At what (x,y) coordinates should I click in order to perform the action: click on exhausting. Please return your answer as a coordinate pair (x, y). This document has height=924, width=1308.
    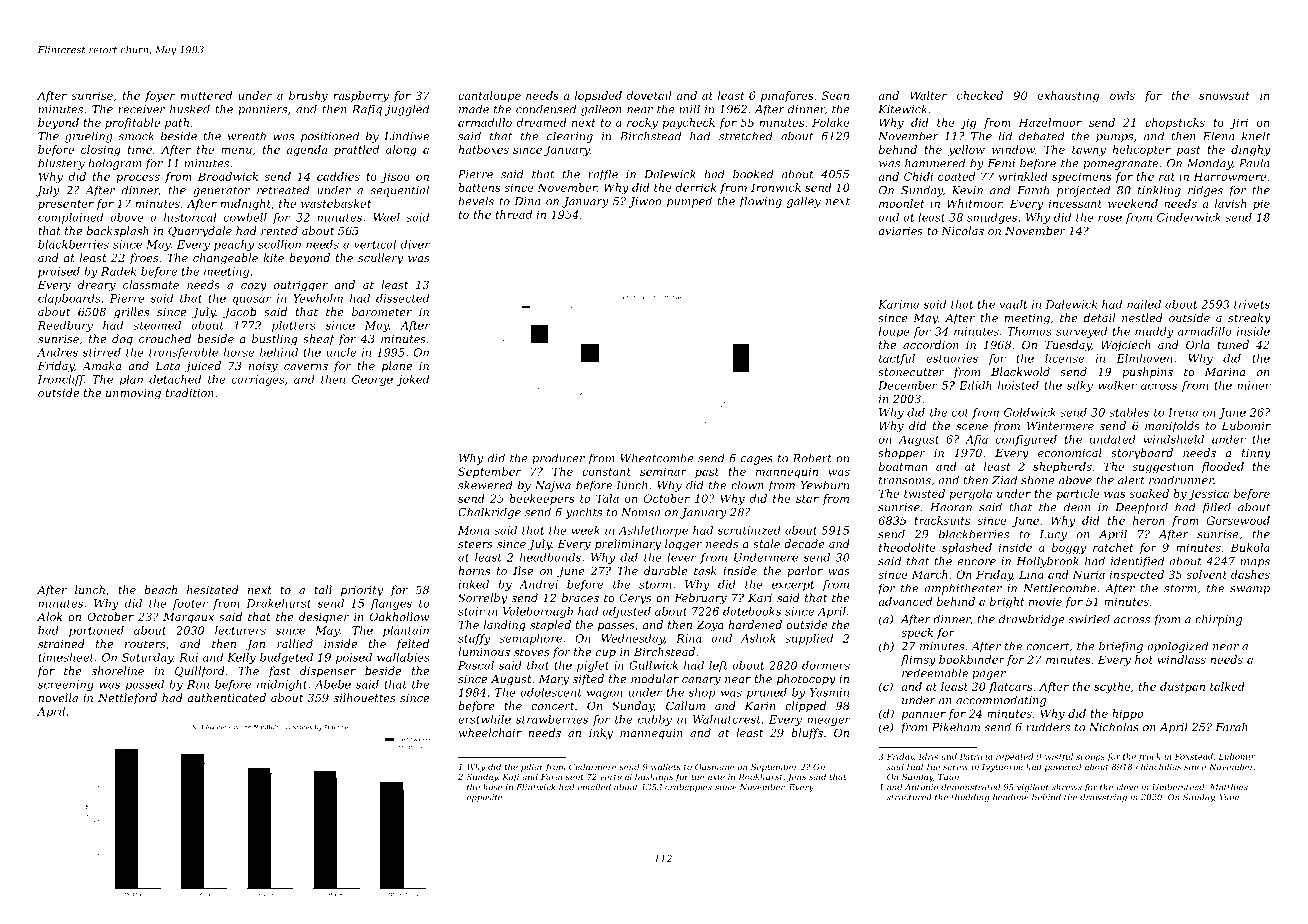
    Looking at the image, I should click on (1068, 96).
